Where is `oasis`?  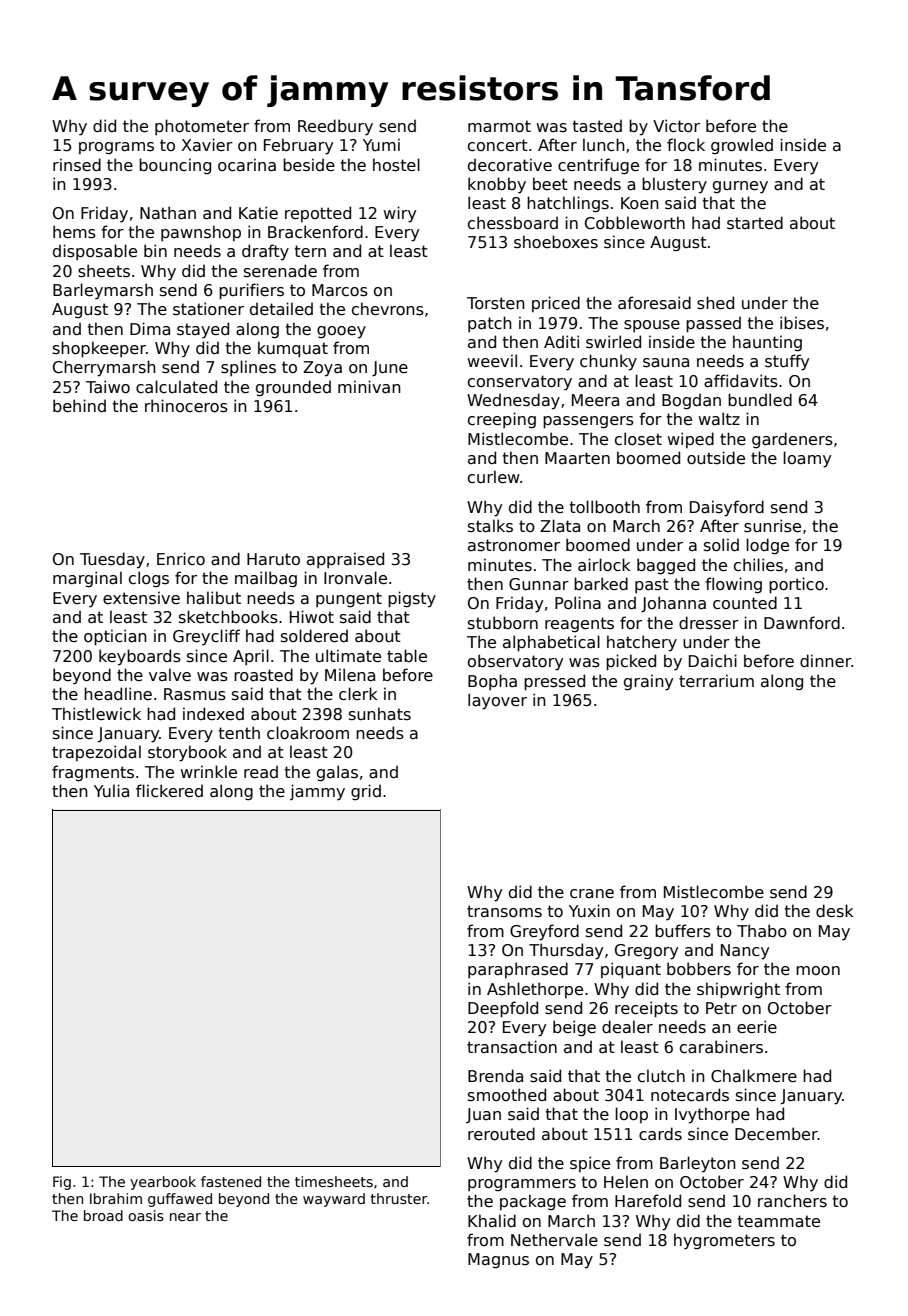
oasis is located at coordinates (146, 1215).
